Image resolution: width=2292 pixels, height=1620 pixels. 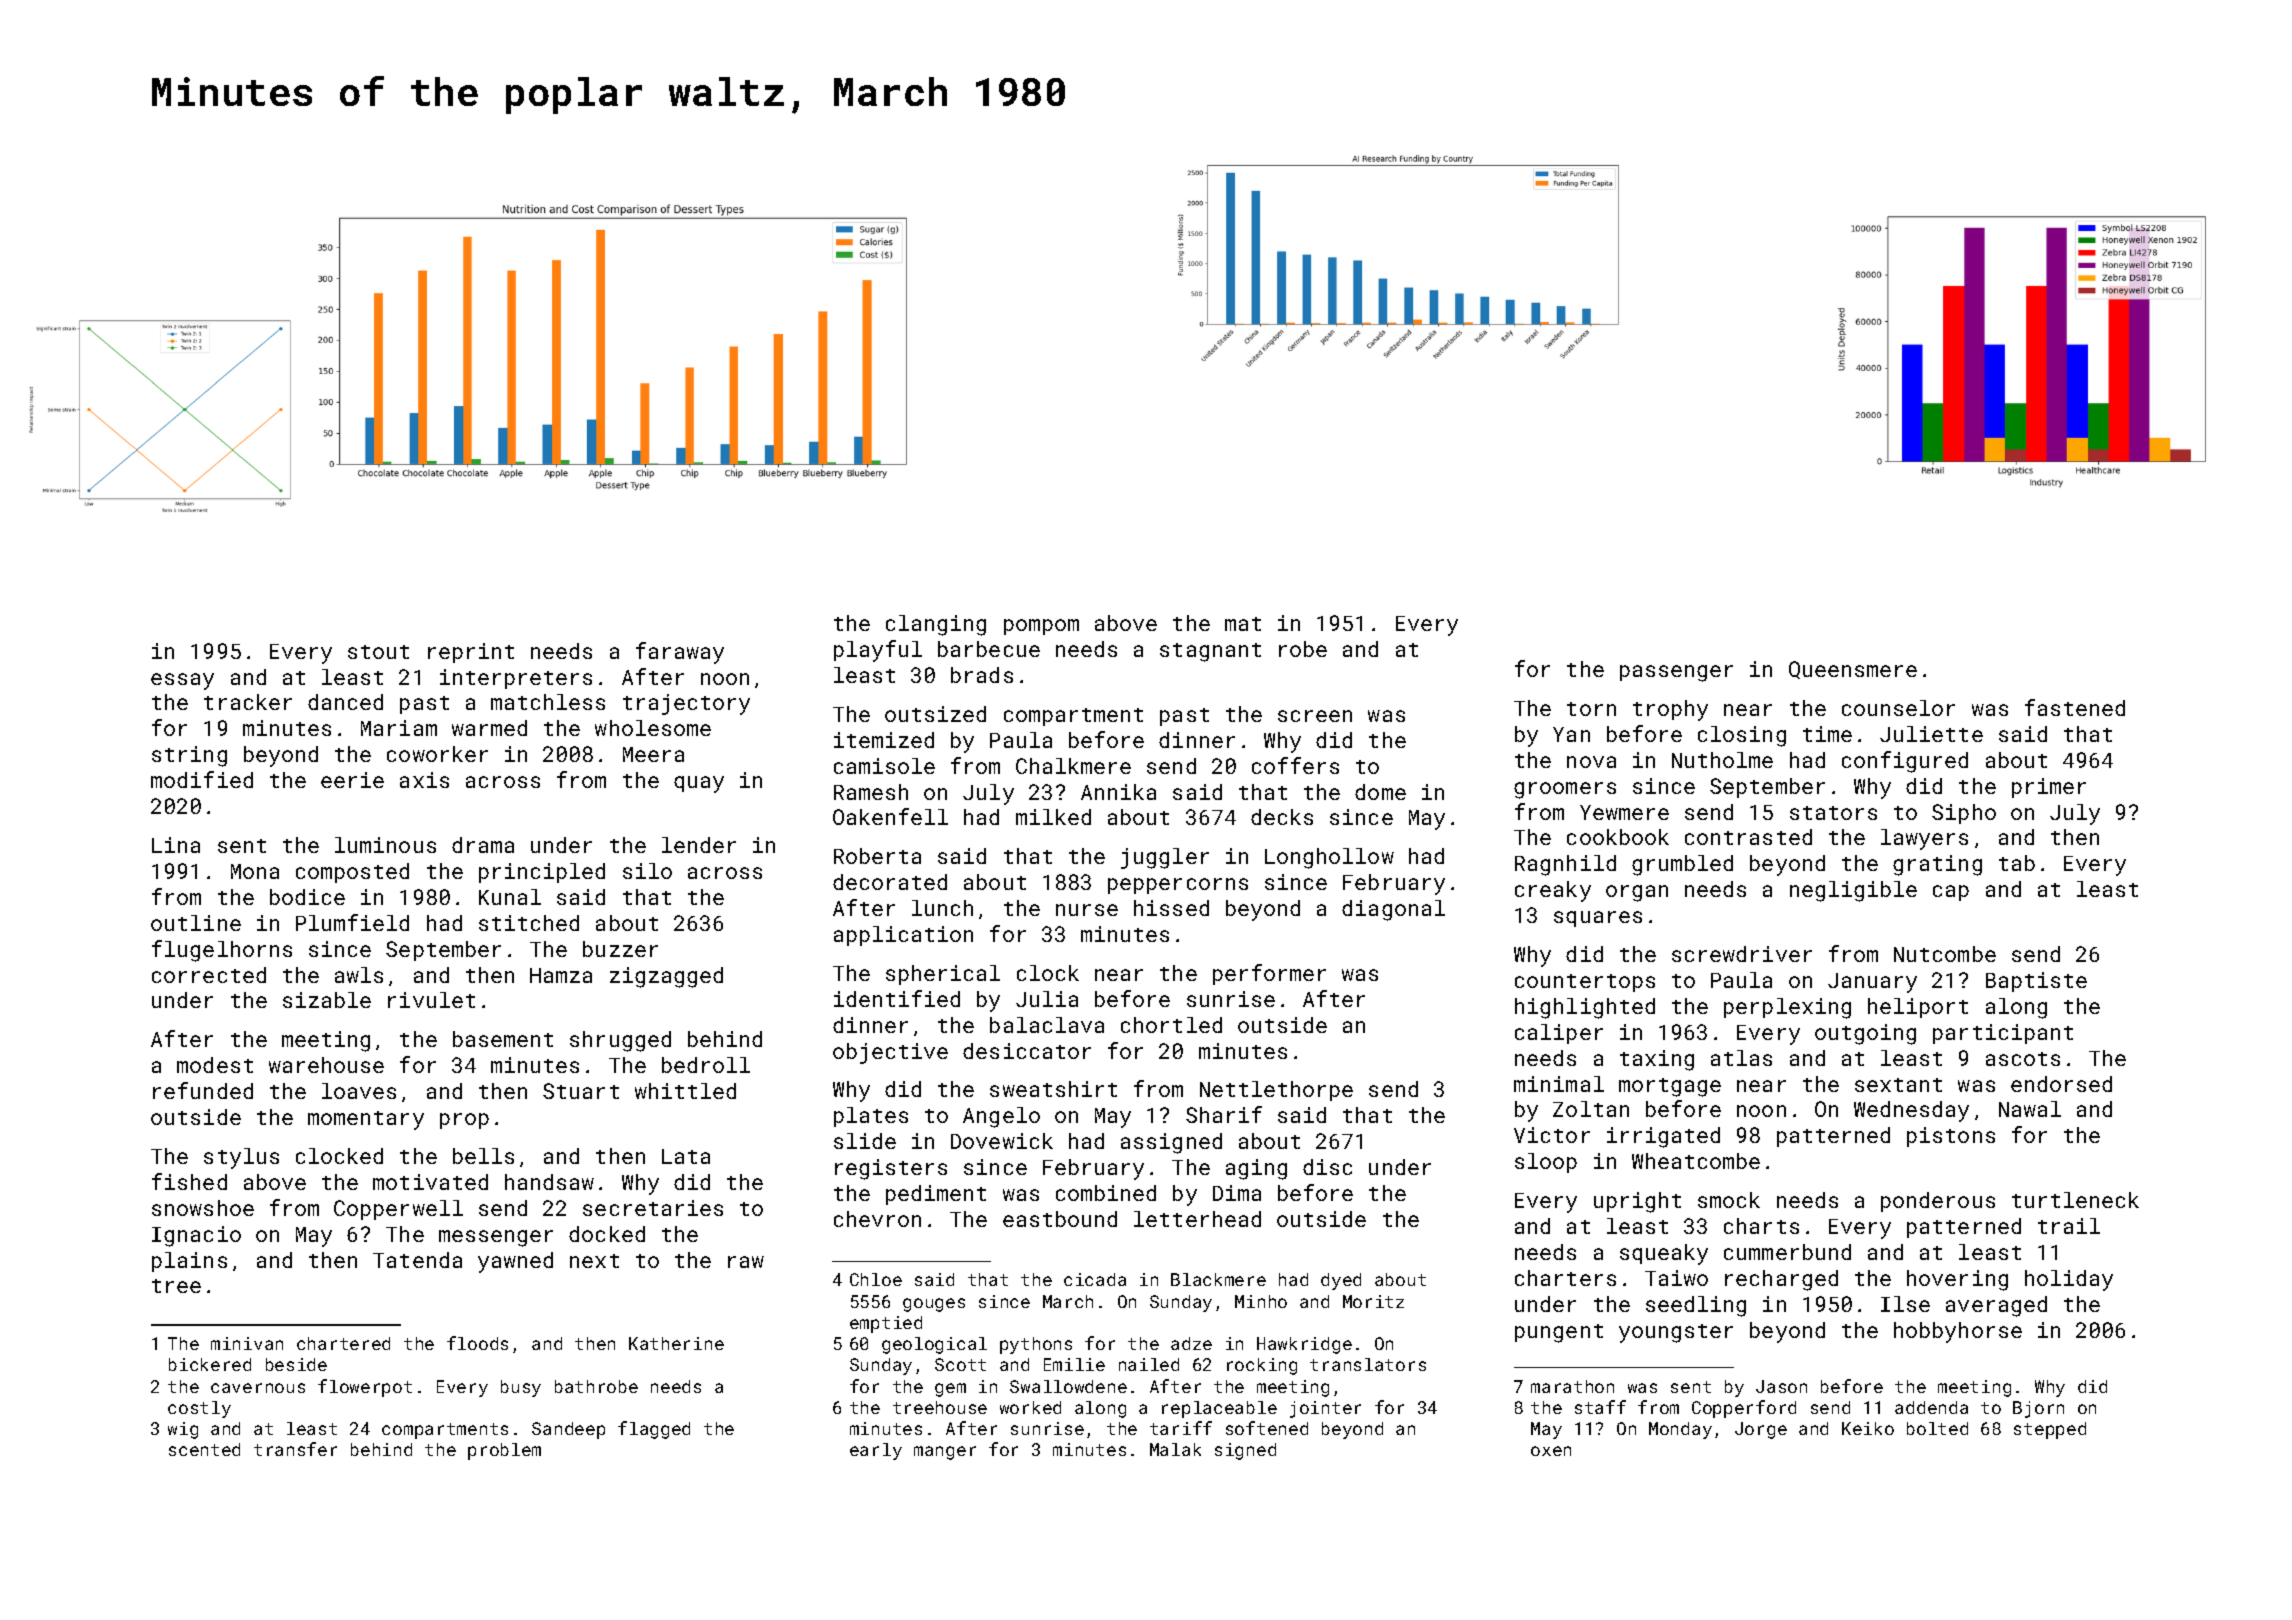 I want to click on passenger, so click(x=1676, y=673).
